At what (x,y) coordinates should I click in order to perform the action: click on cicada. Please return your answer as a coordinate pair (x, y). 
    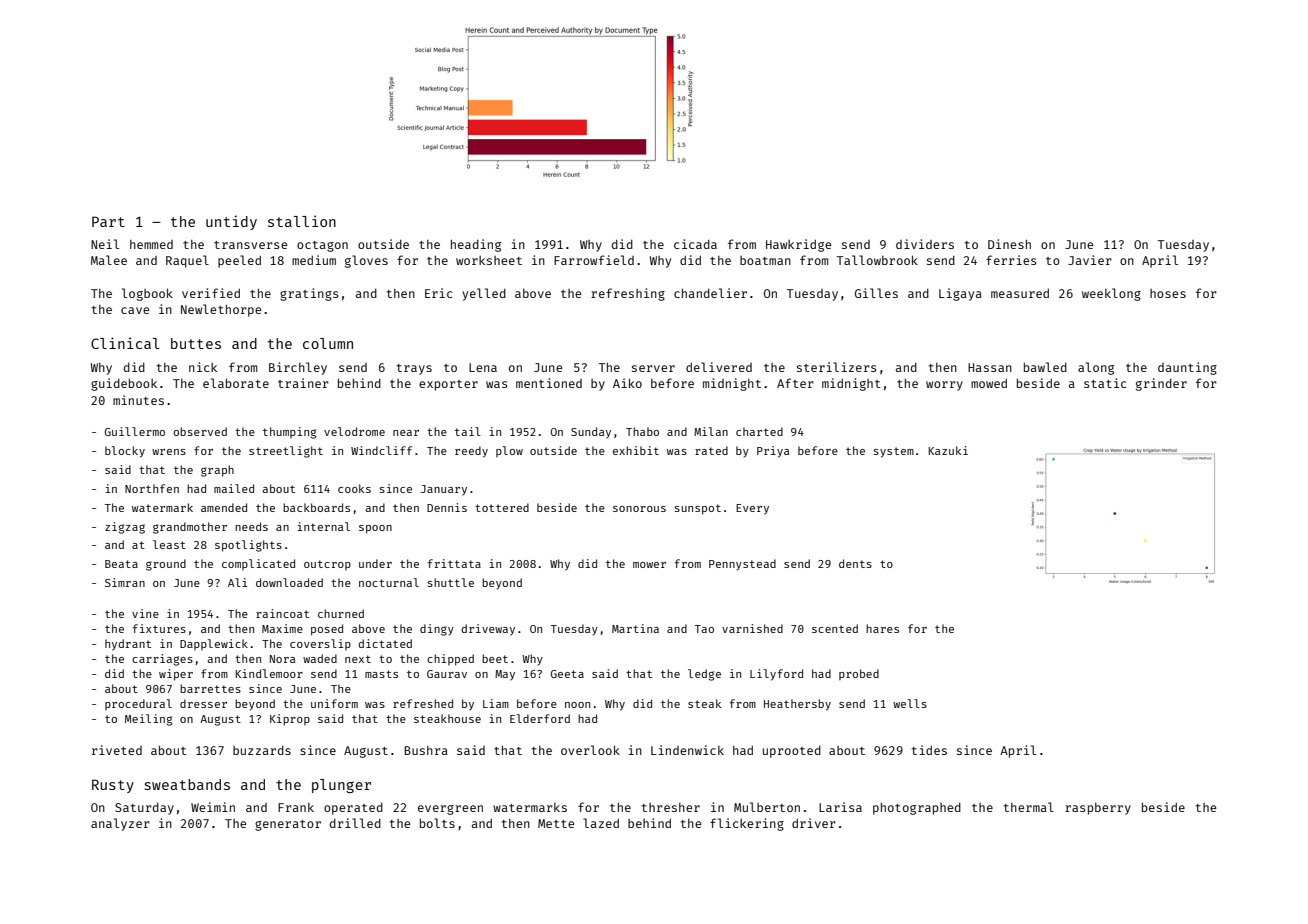
    Looking at the image, I should click on (695, 244).
